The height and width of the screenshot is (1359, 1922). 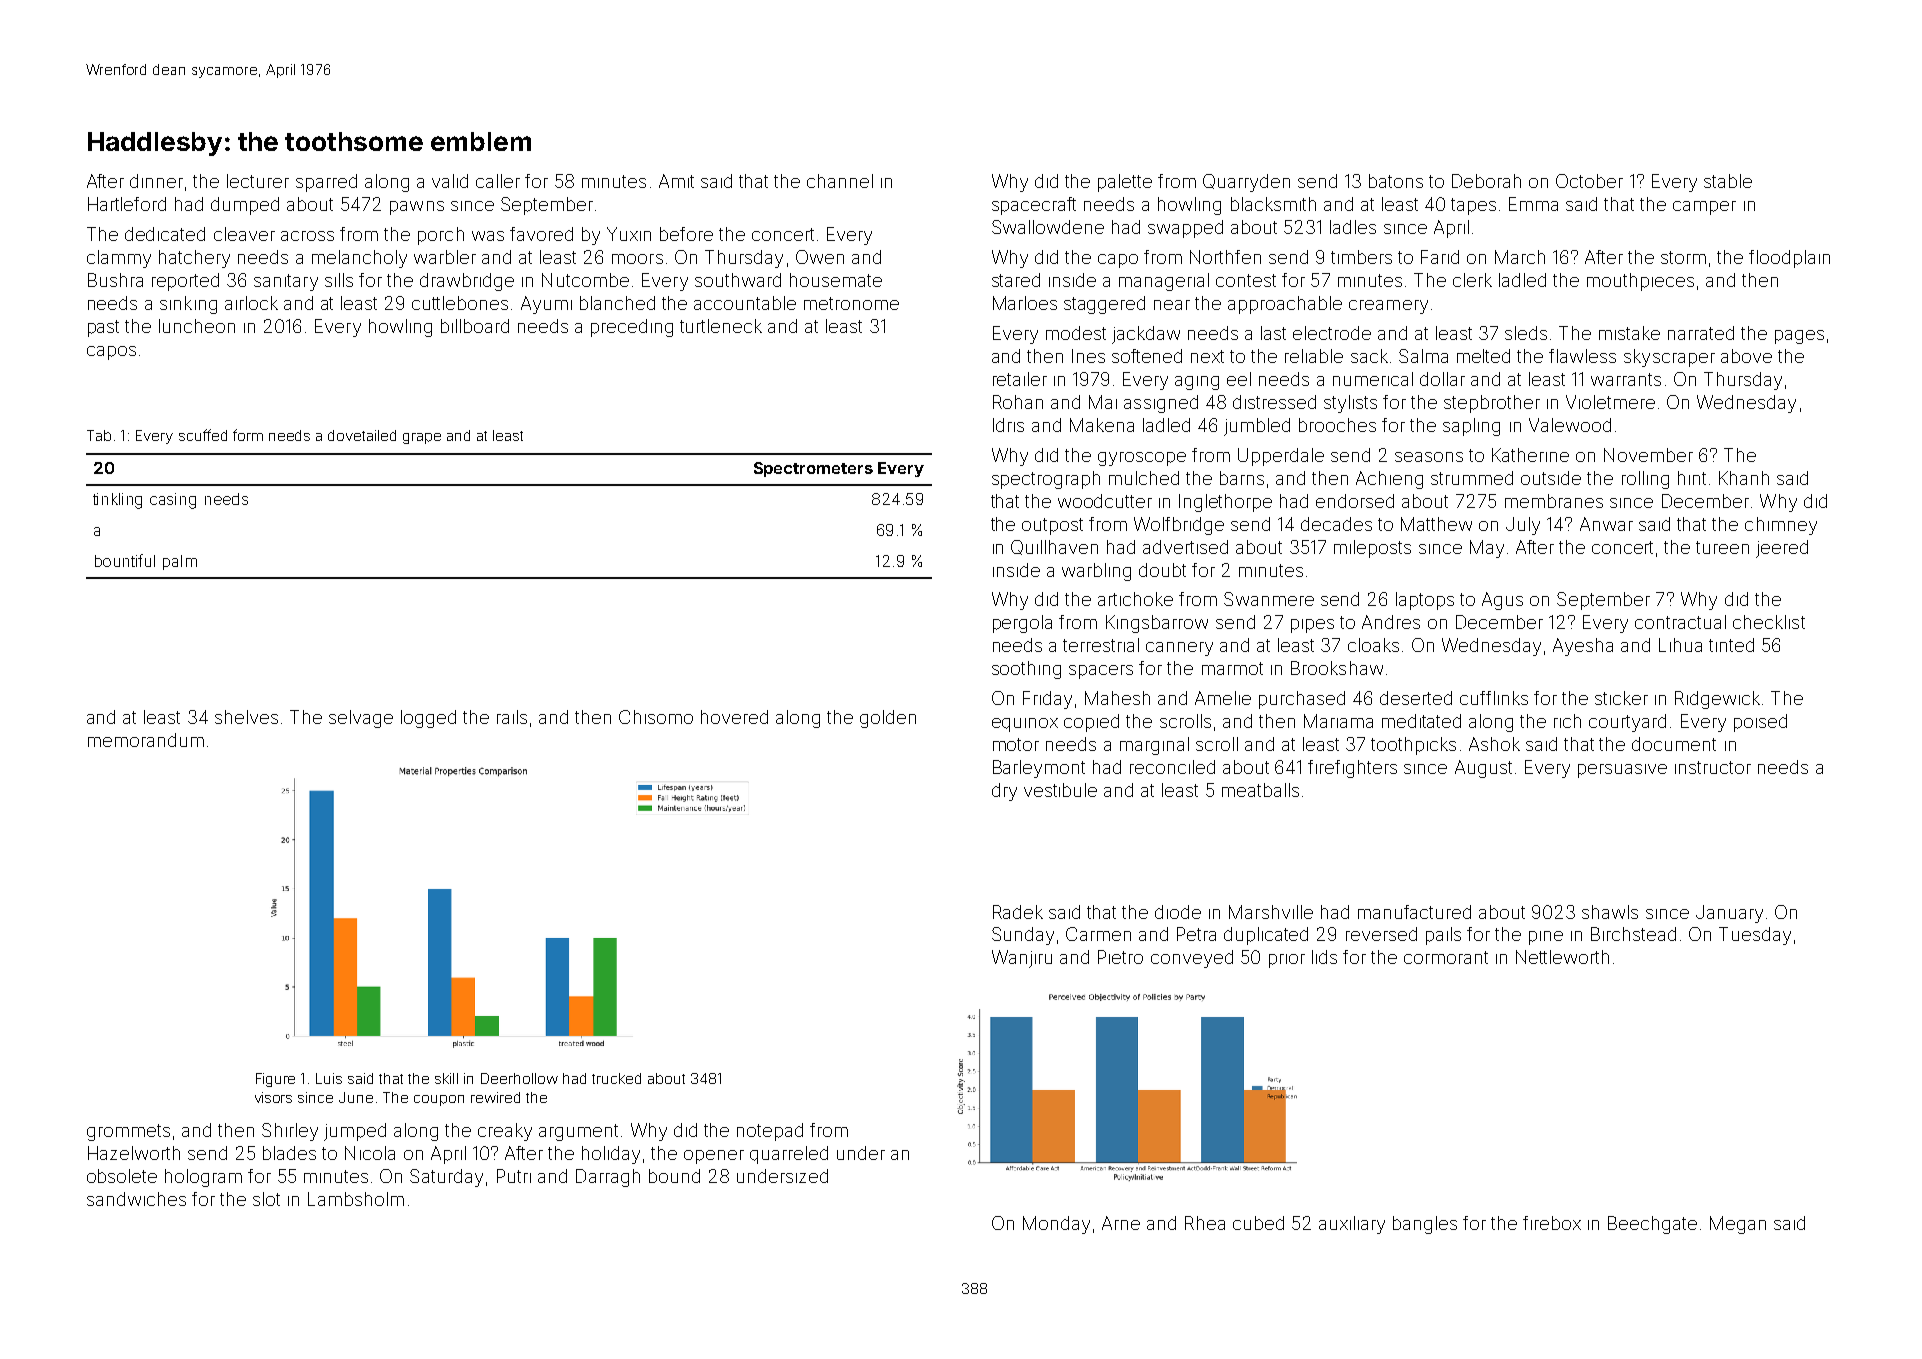 What do you see at coordinates (146, 740) in the screenshot?
I see `memorandum` at bounding box center [146, 740].
